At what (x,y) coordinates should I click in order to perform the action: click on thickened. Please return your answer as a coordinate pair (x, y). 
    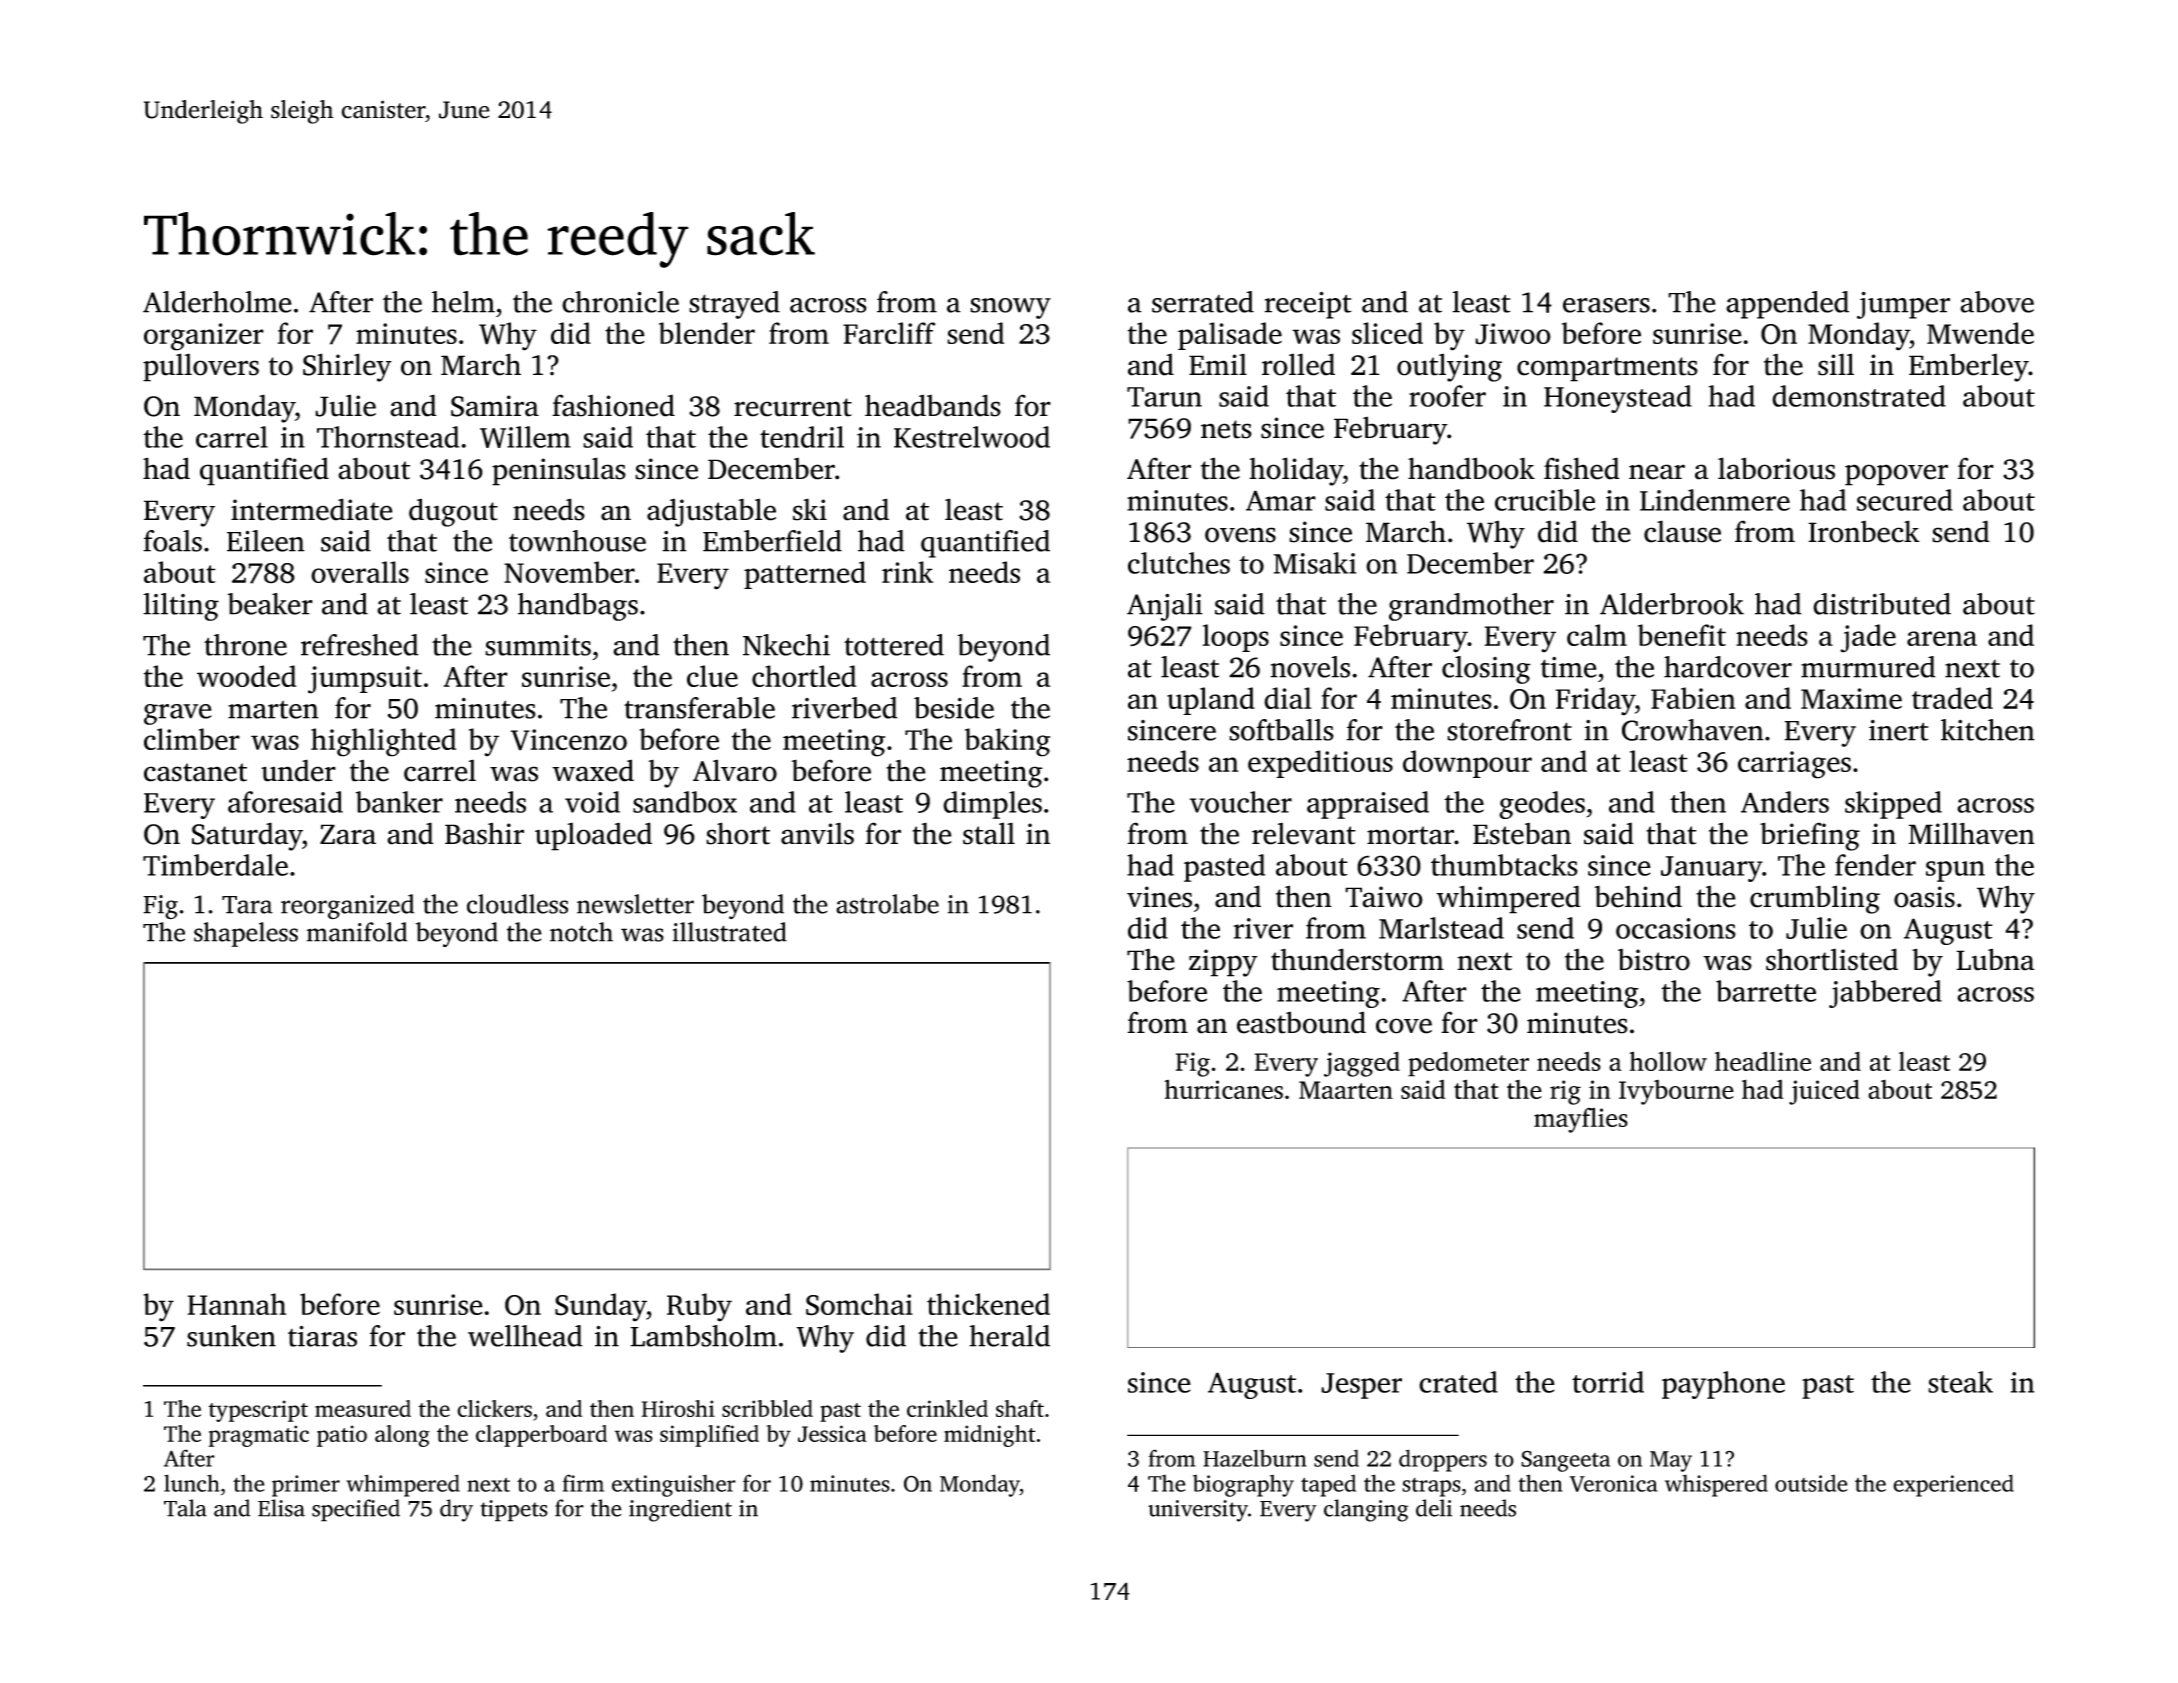
    Looking at the image, I should click on (988, 1304).
